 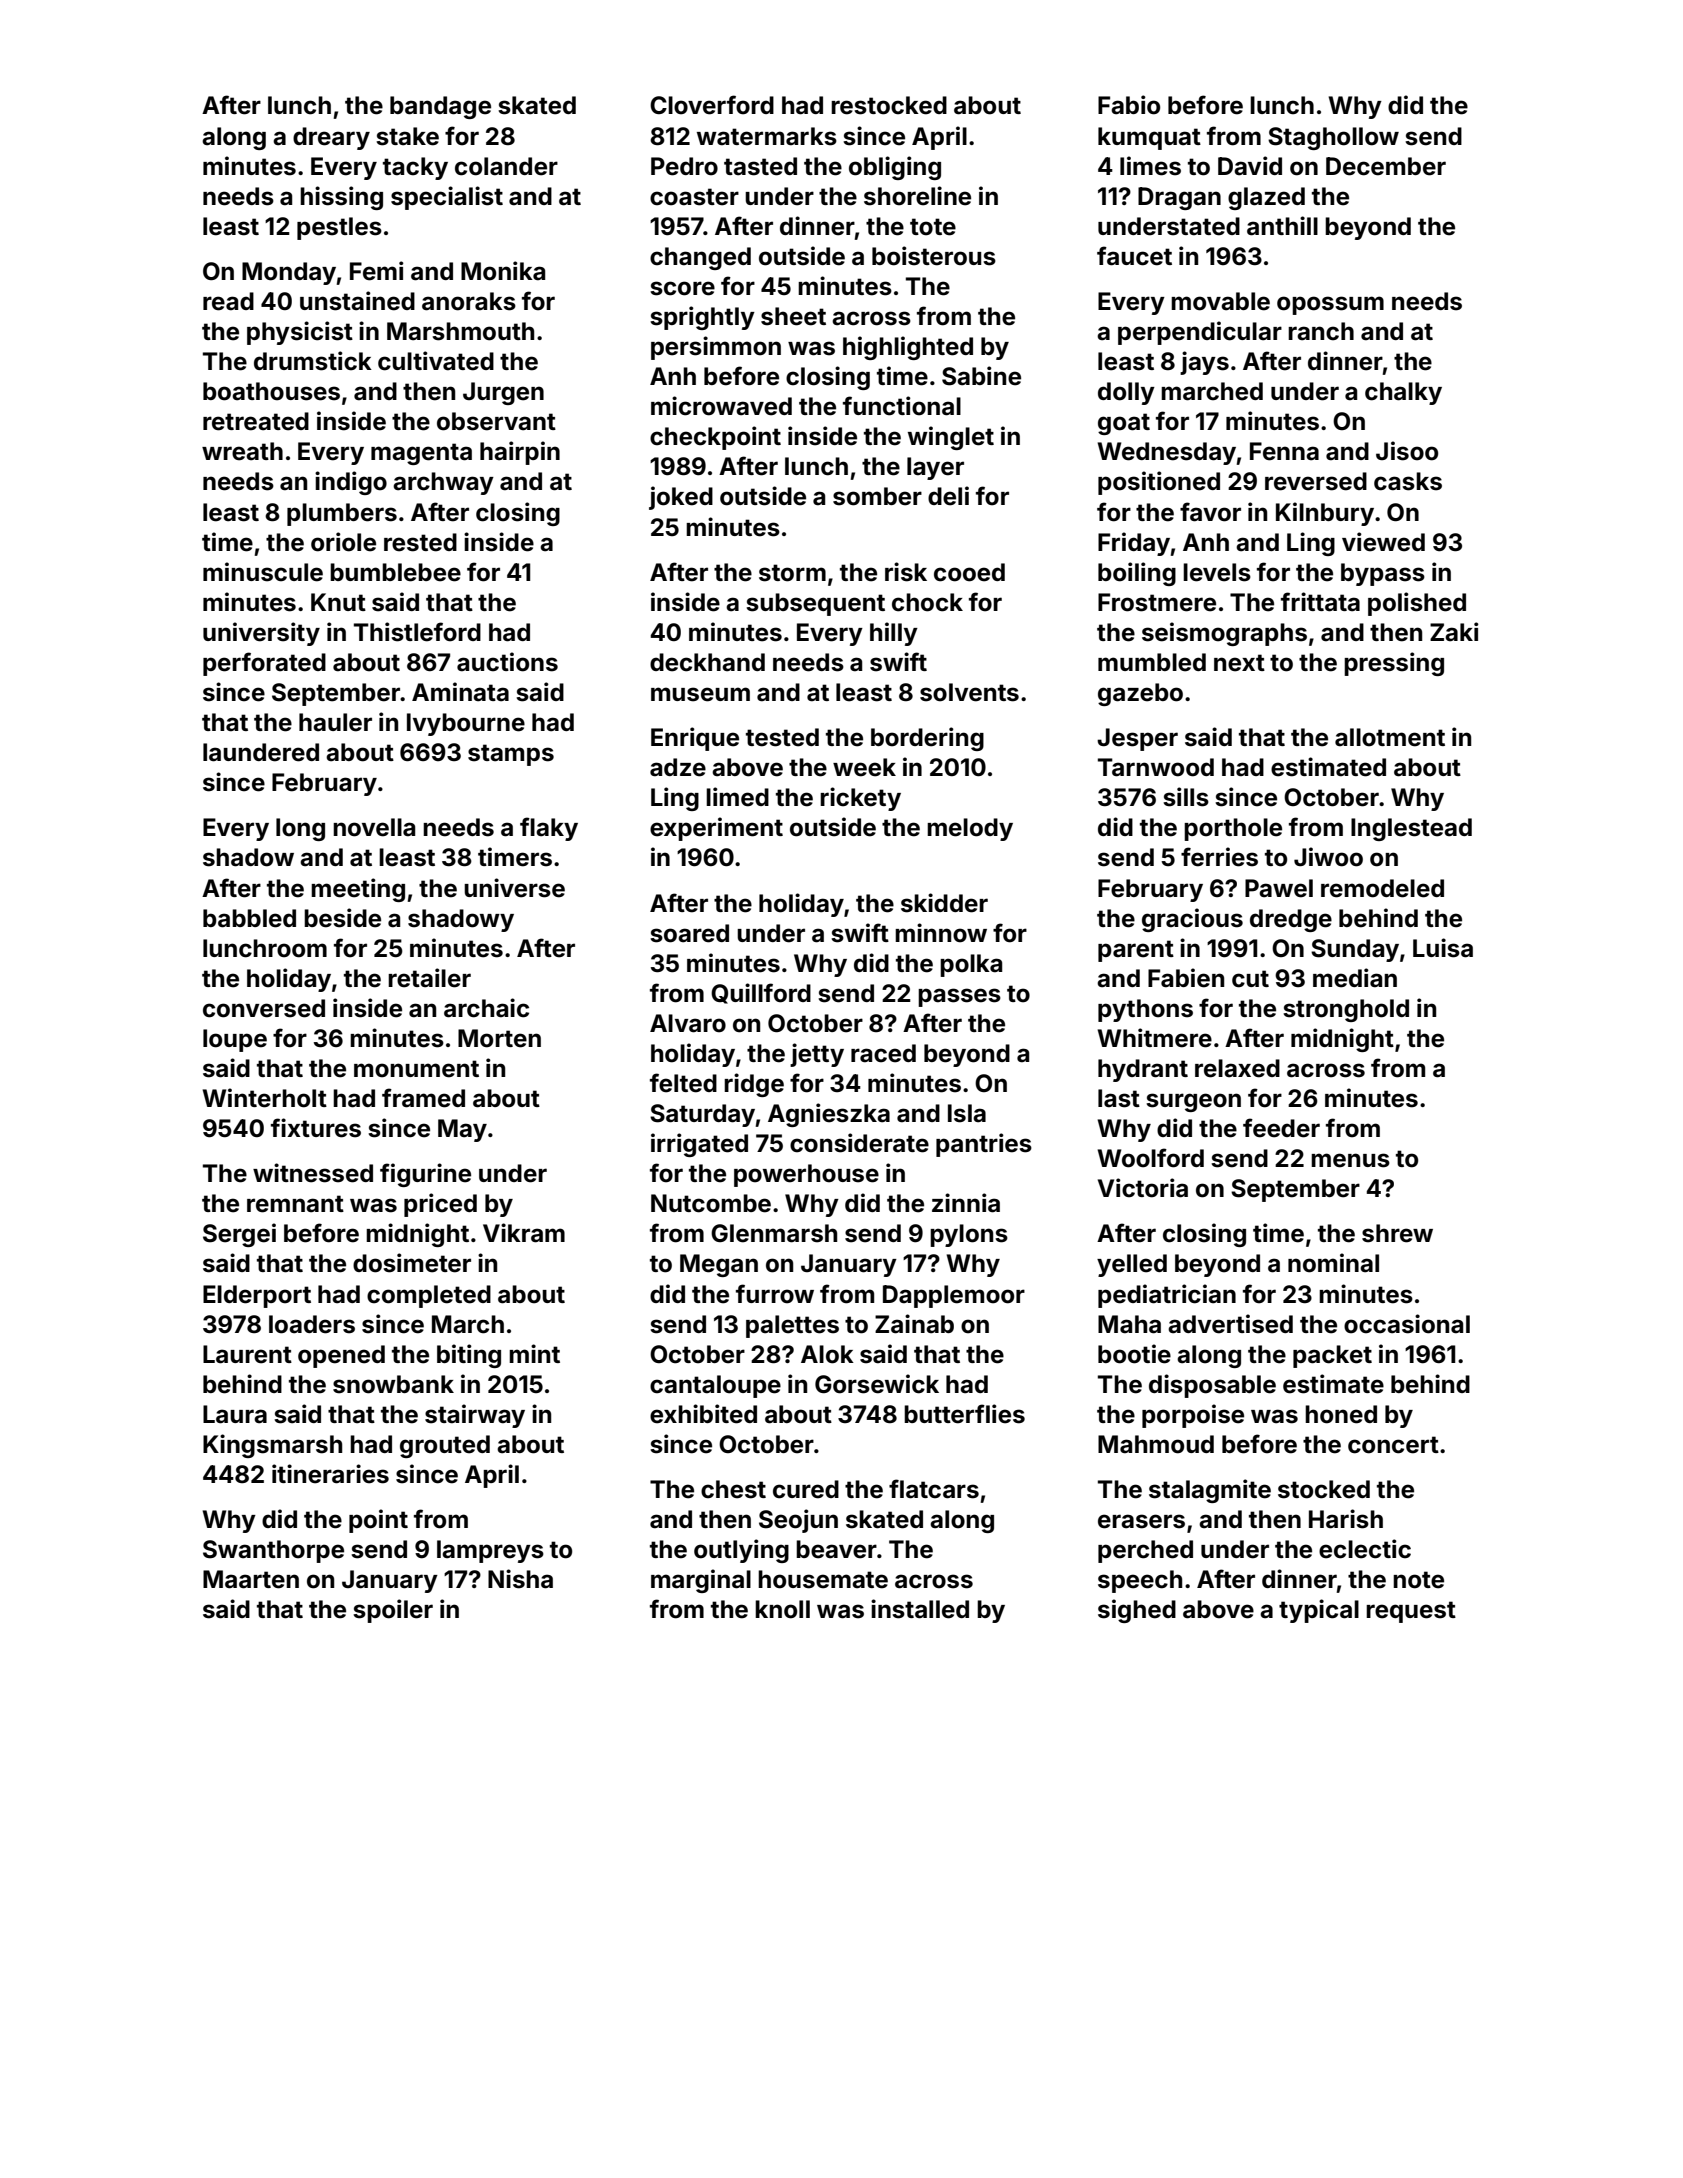 I want to click on bandage, so click(x=440, y=107).
